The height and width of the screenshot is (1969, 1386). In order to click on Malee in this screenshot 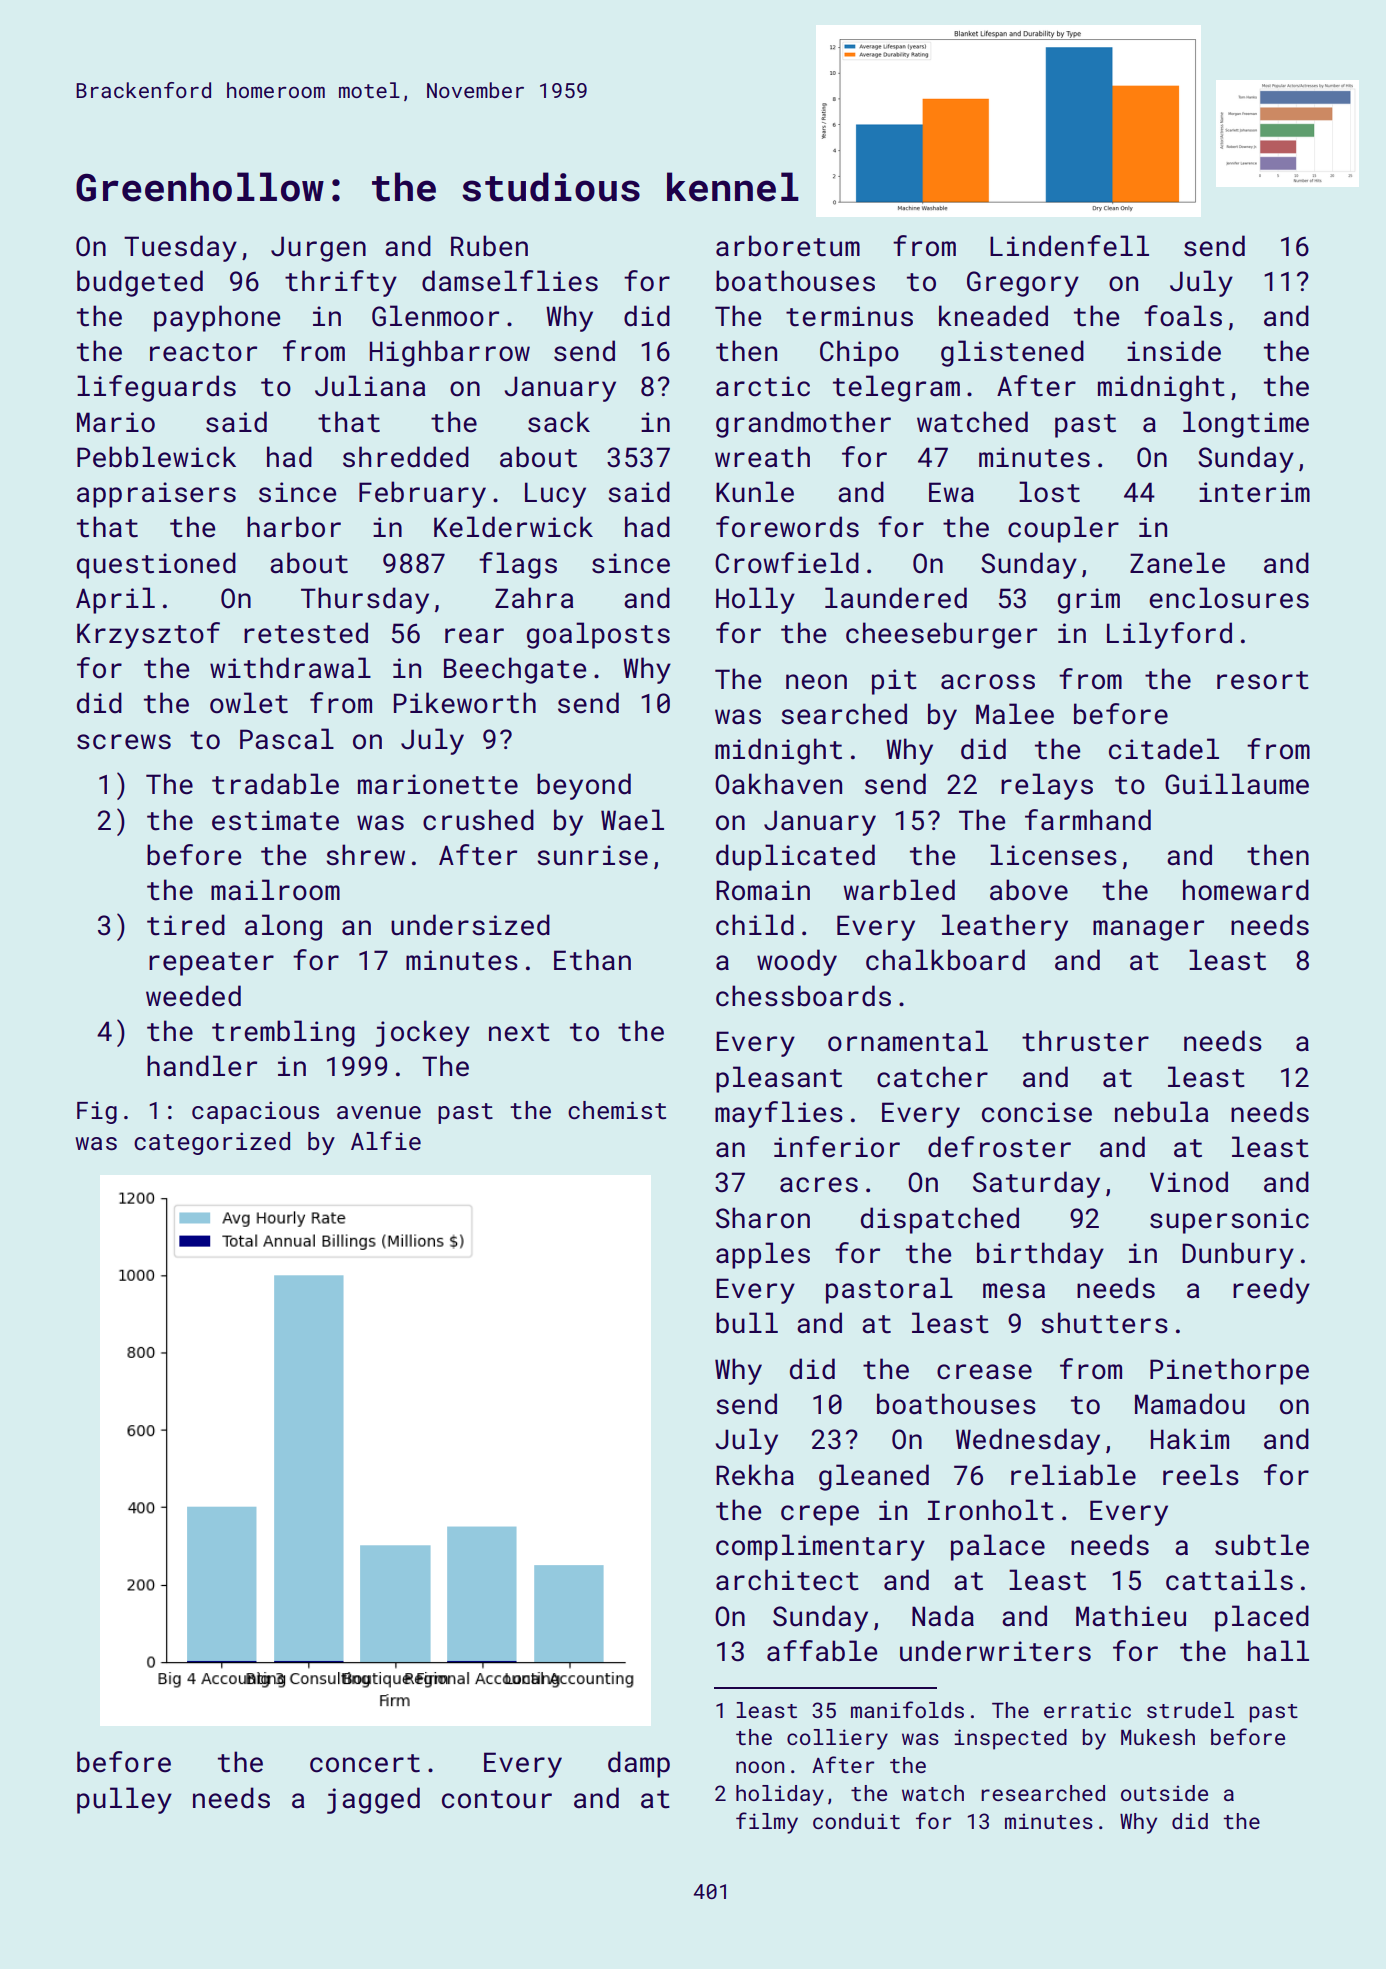, I will do `click(1015, 714)`.
